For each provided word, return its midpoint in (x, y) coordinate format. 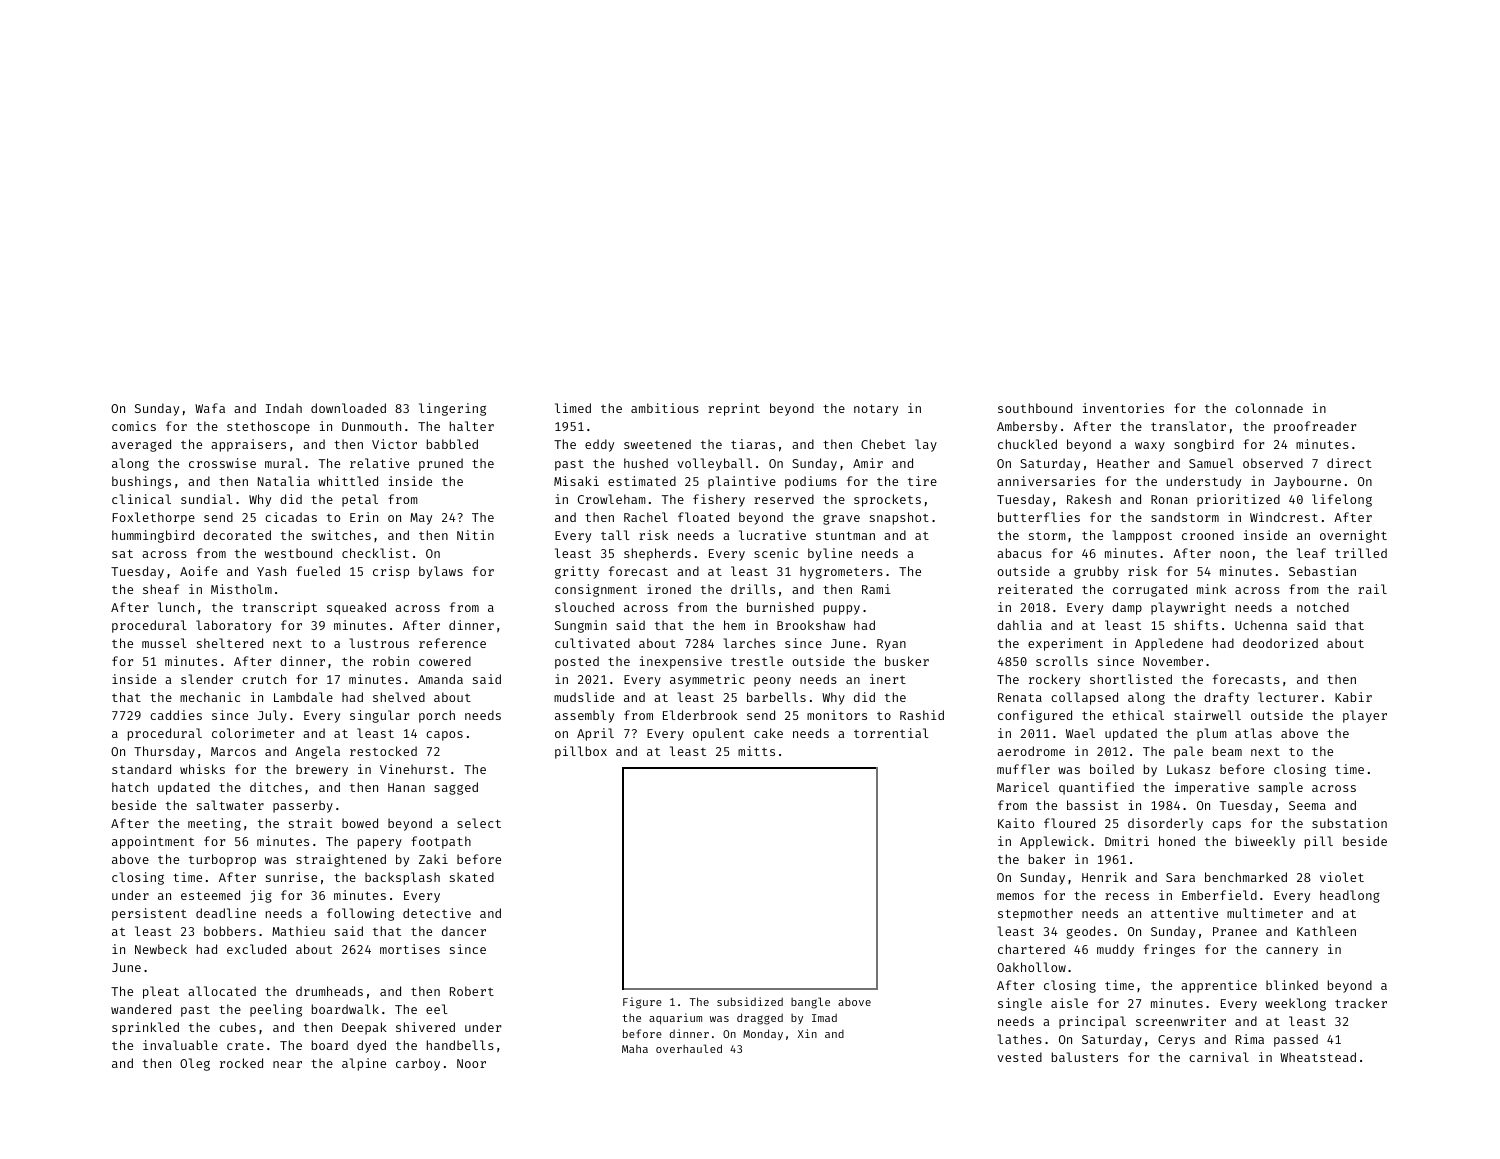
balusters (1085, 1057)
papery (380, 844)
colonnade (1269, 408)
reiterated (1035, 589)
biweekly (1265, 842)
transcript (279, 608)
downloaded (348, 408)
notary (876, 410)
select (479, 823)
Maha (635, 1049)
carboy (418, 1064)
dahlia (1019, 625)
